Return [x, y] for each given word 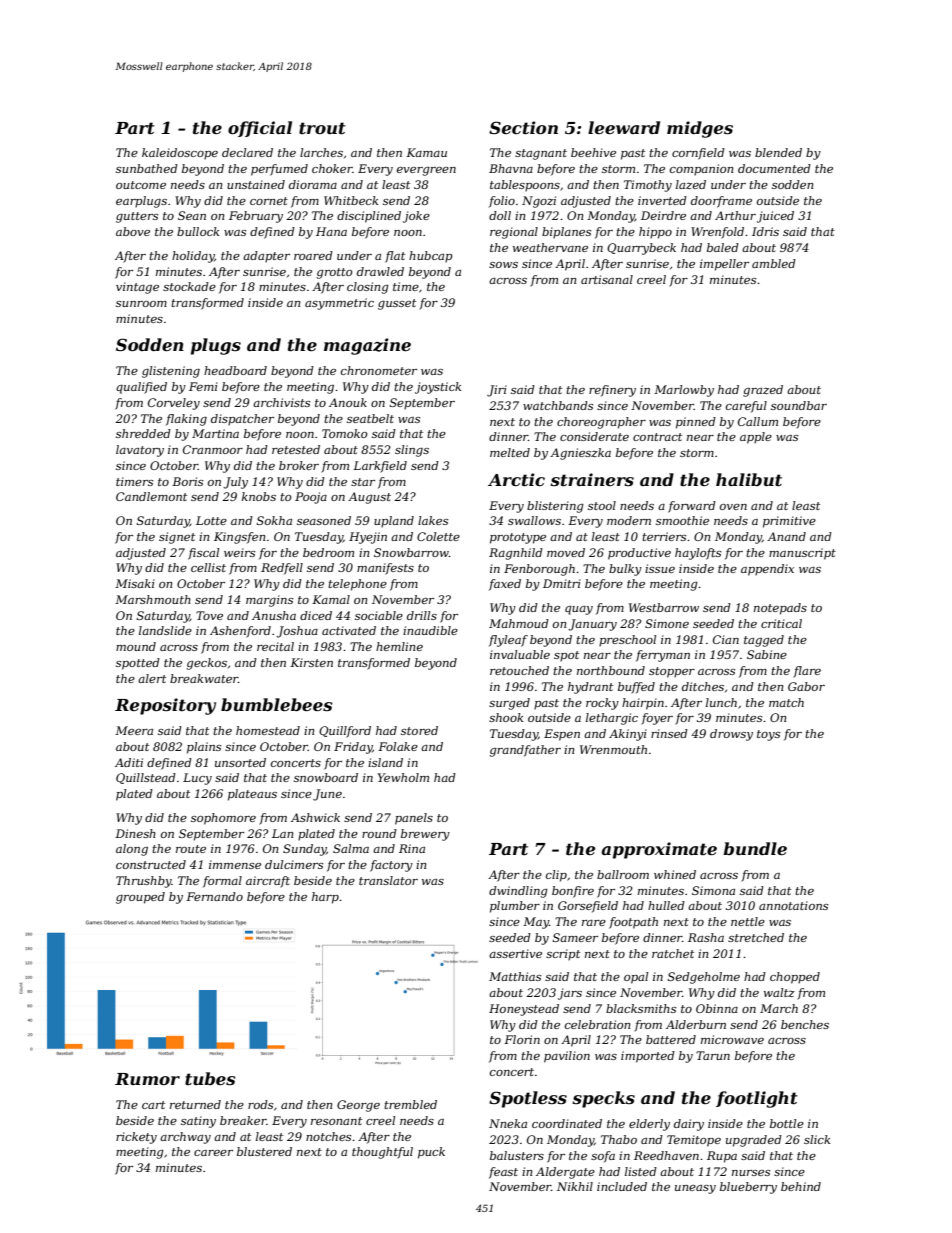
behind [801, 1186]
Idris [765, 231]
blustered [264, 1151]
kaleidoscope [180, 154]
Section [523, 127]
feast [503, 1173]
